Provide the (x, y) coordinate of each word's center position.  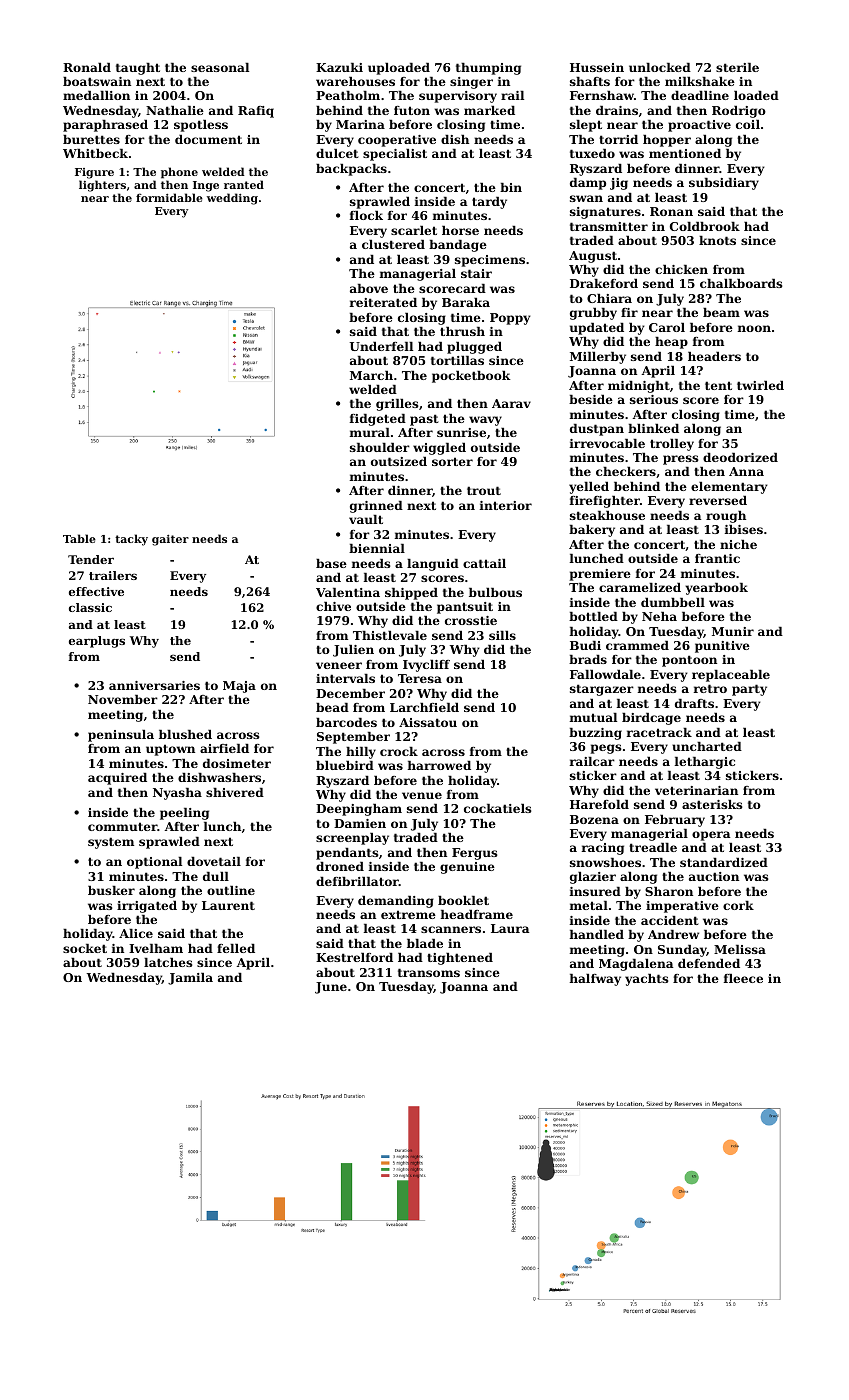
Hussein (597, 67)
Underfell (381, 346)
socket (85, 948)
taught (138, 69)
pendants (347, 854)
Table (79, 538)
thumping (488, 69)
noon (754, 328)
